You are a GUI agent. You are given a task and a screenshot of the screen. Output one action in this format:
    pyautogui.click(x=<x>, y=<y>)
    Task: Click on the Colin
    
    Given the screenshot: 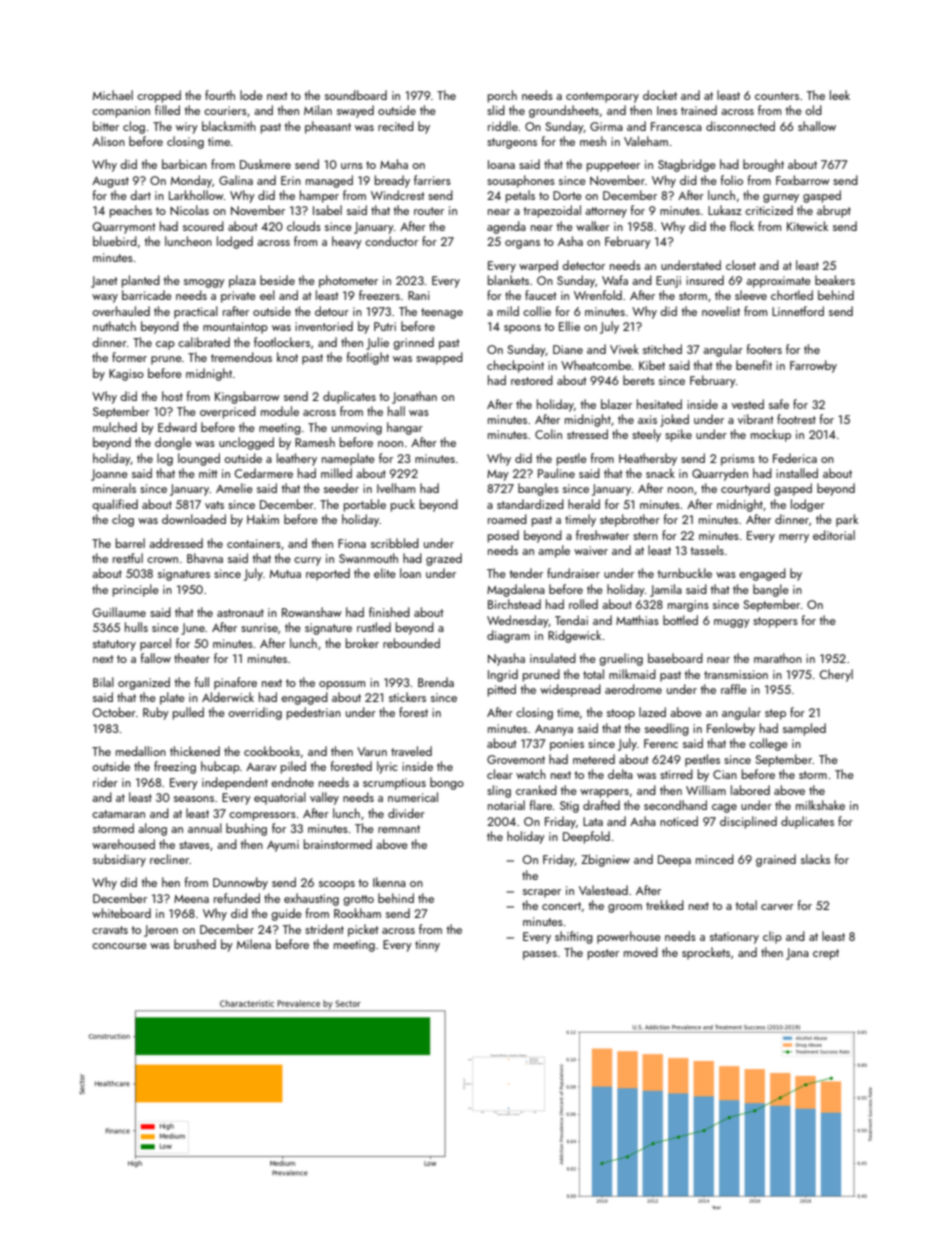 What is the action you would take?
    pyautogui.click(x=548, y=434)
